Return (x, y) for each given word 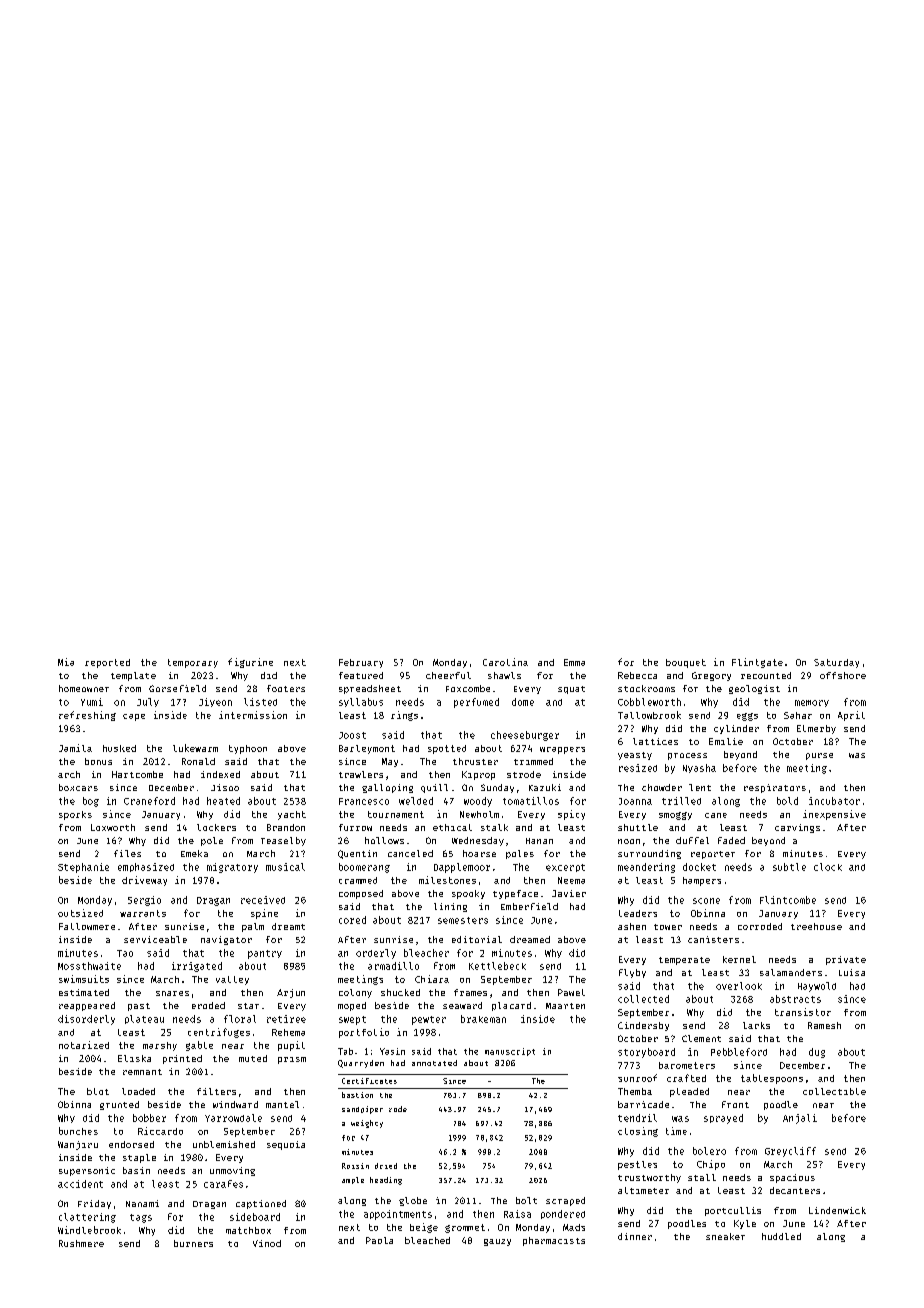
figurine (250, 663)
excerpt (565, 868)
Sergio (144, 901)
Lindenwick (837, 1210)
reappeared (87, 1006)
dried (386, 1166)
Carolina (505, 662)
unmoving (232, 1171)
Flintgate (757, 663)
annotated (434, 1063)
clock (828, 867)
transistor (803, 1012)
